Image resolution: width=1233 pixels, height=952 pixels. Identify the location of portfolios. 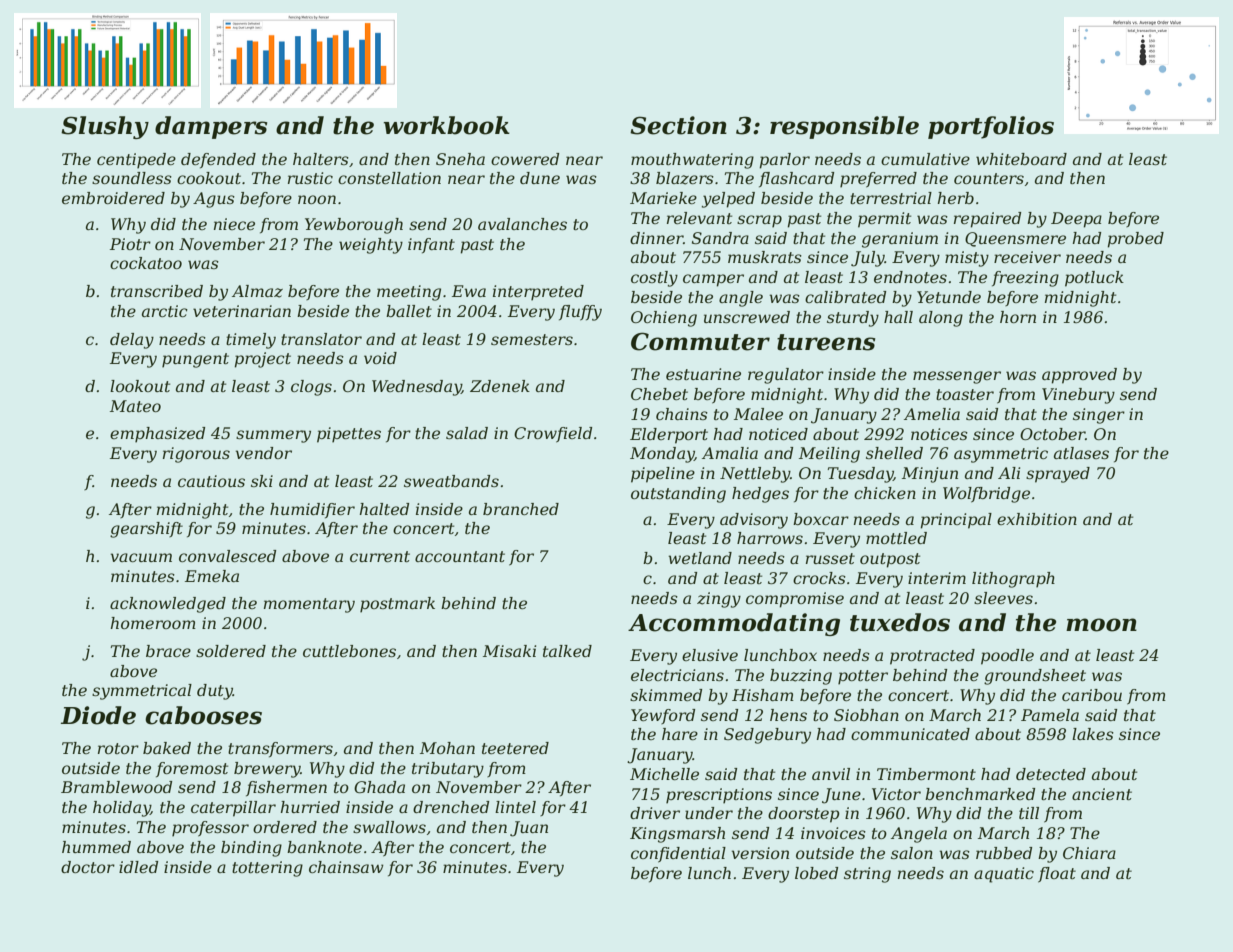
(991, 127).
